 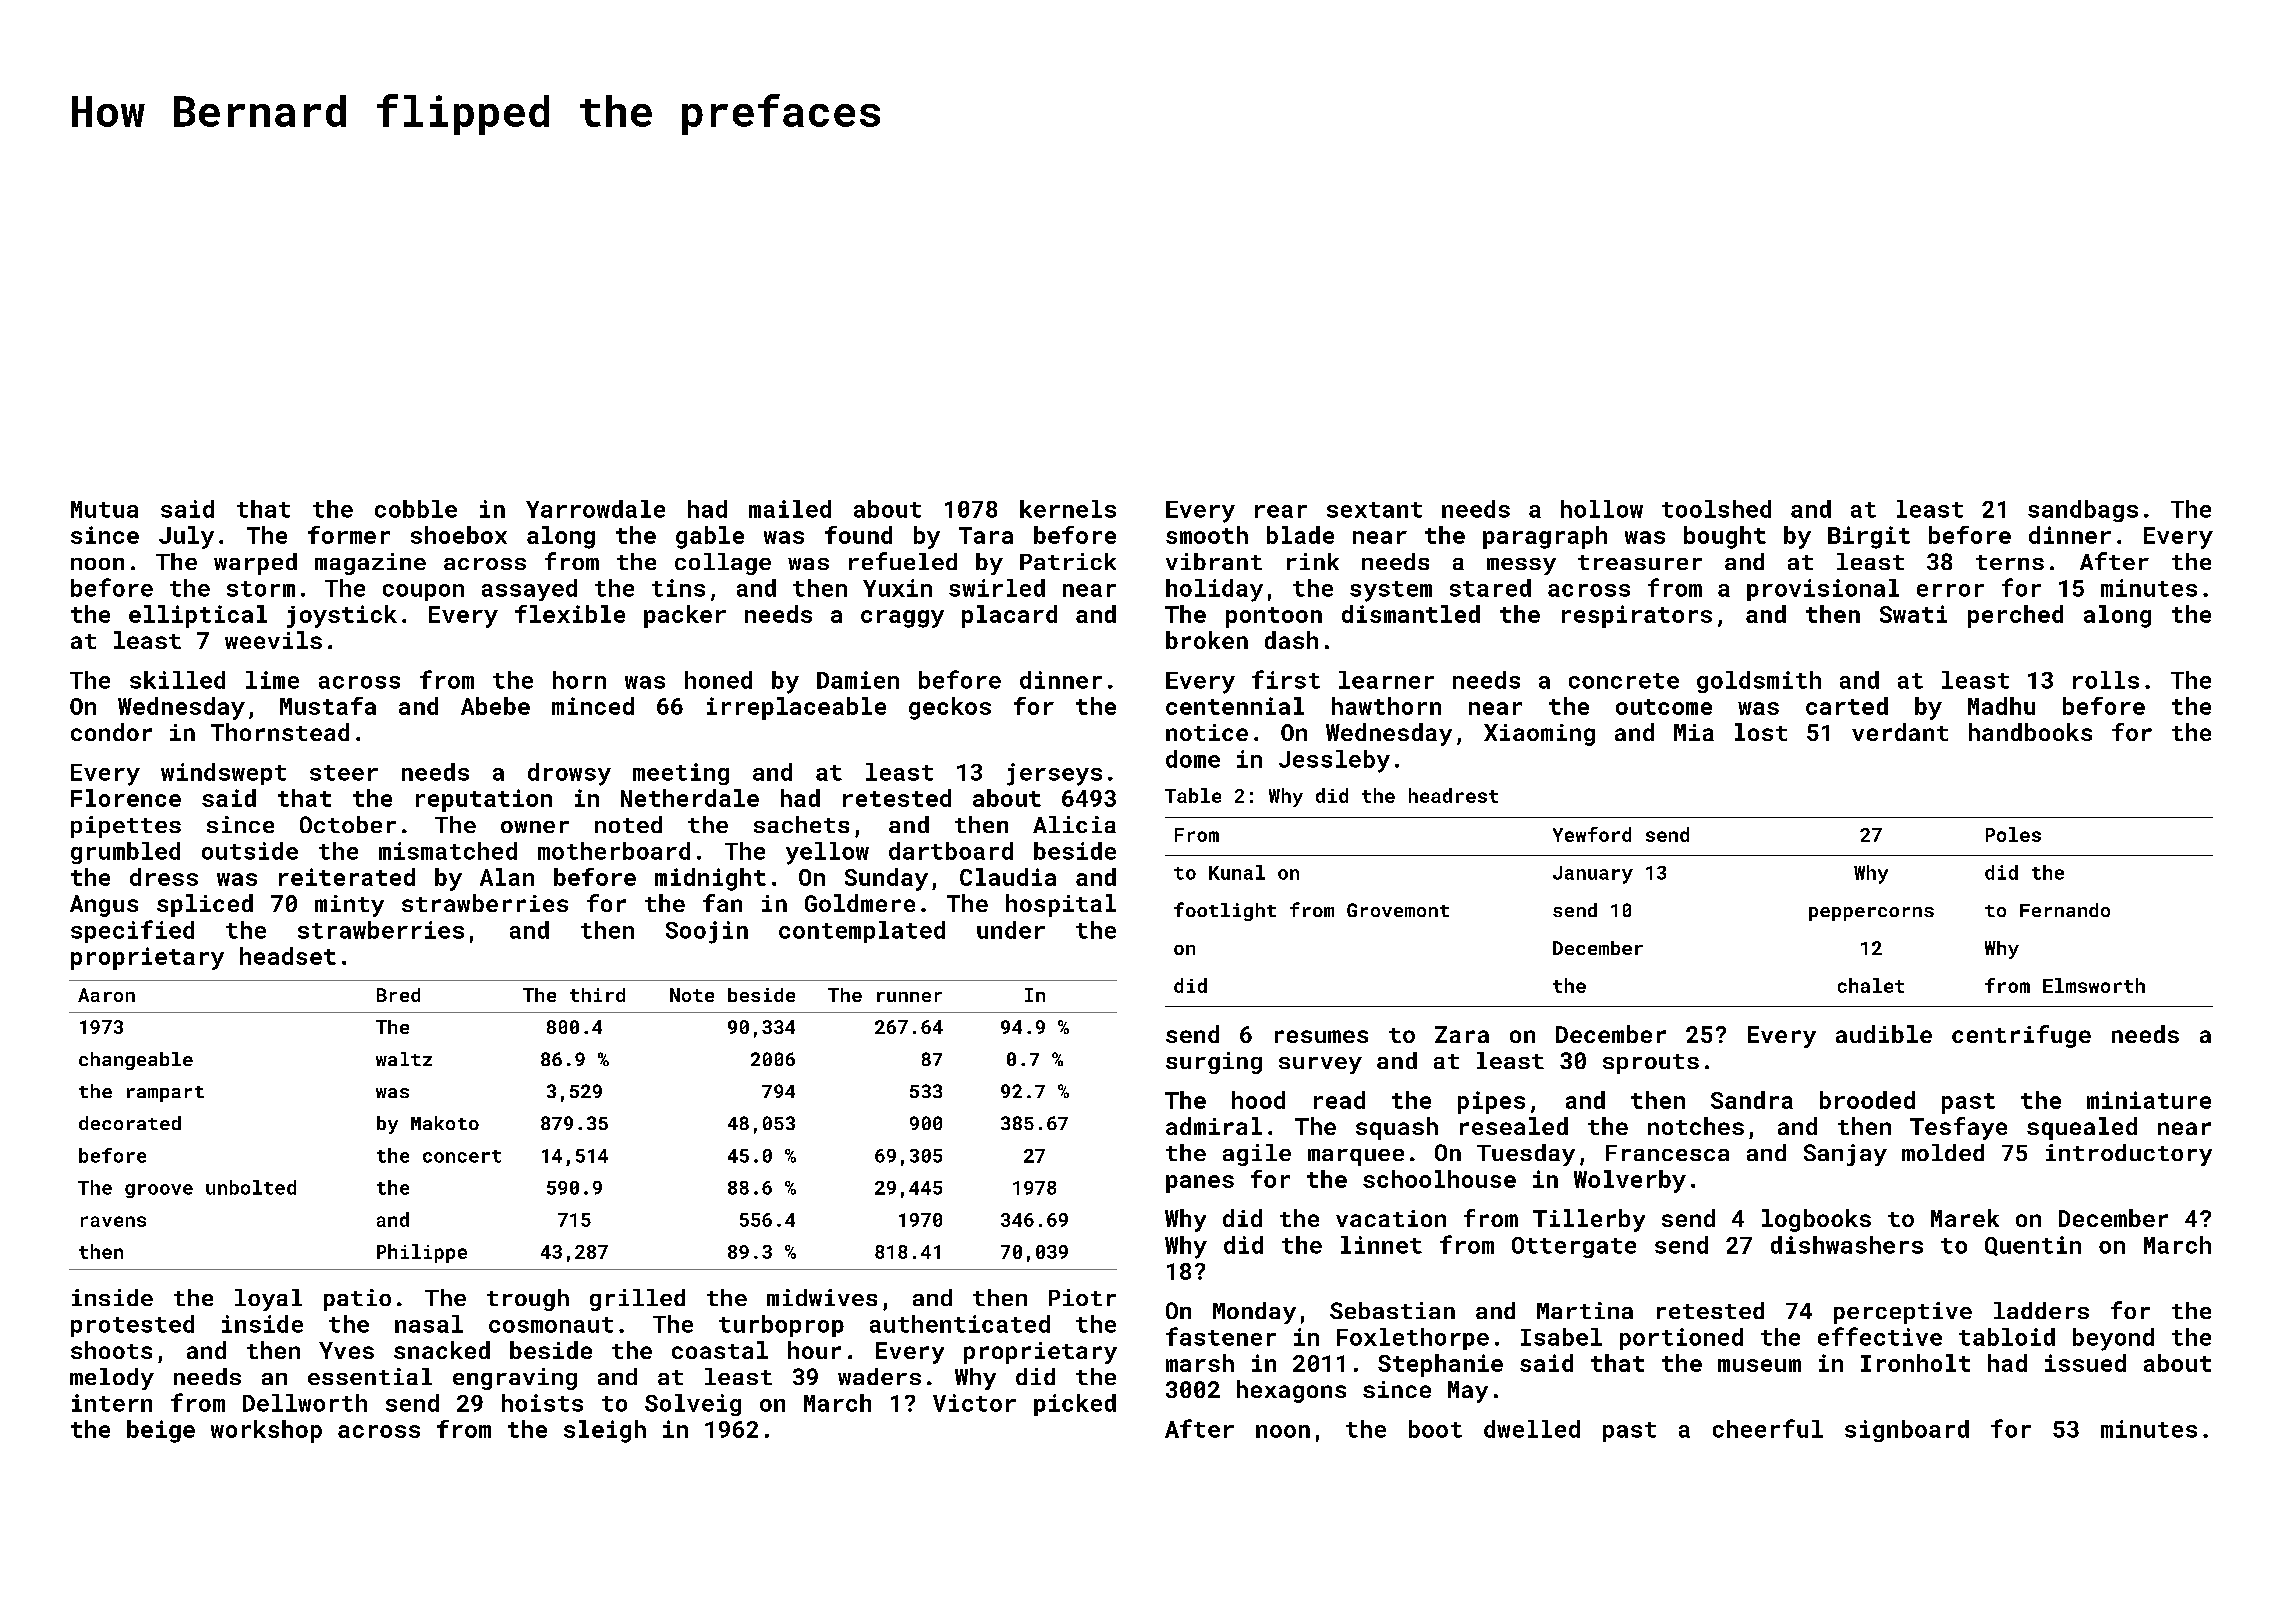 I want to click on mailed, so click(x=790, y=509).
